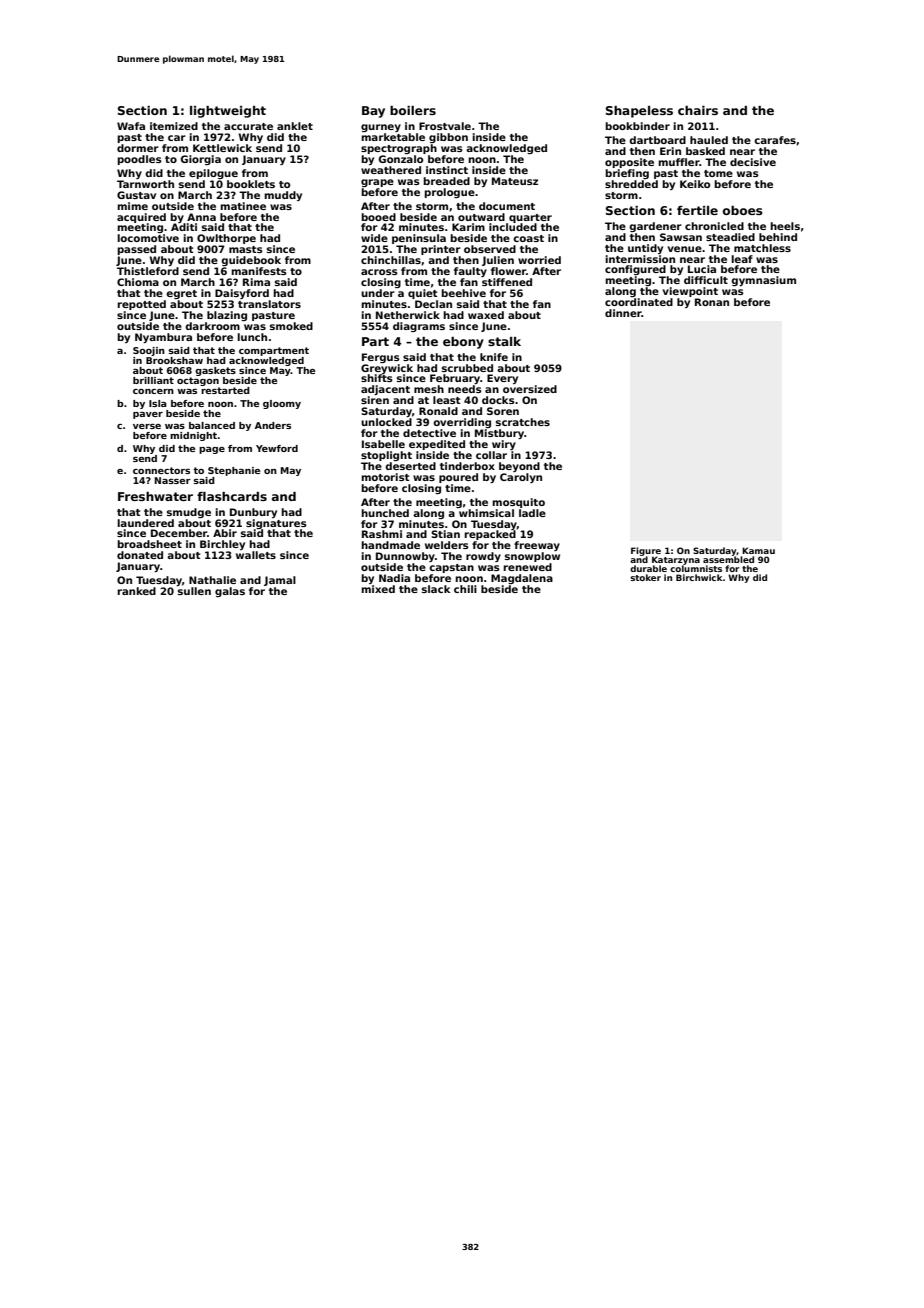  Describe the element at coordinates (138, 148) in the screenshot. I see `dormer` at that location.
